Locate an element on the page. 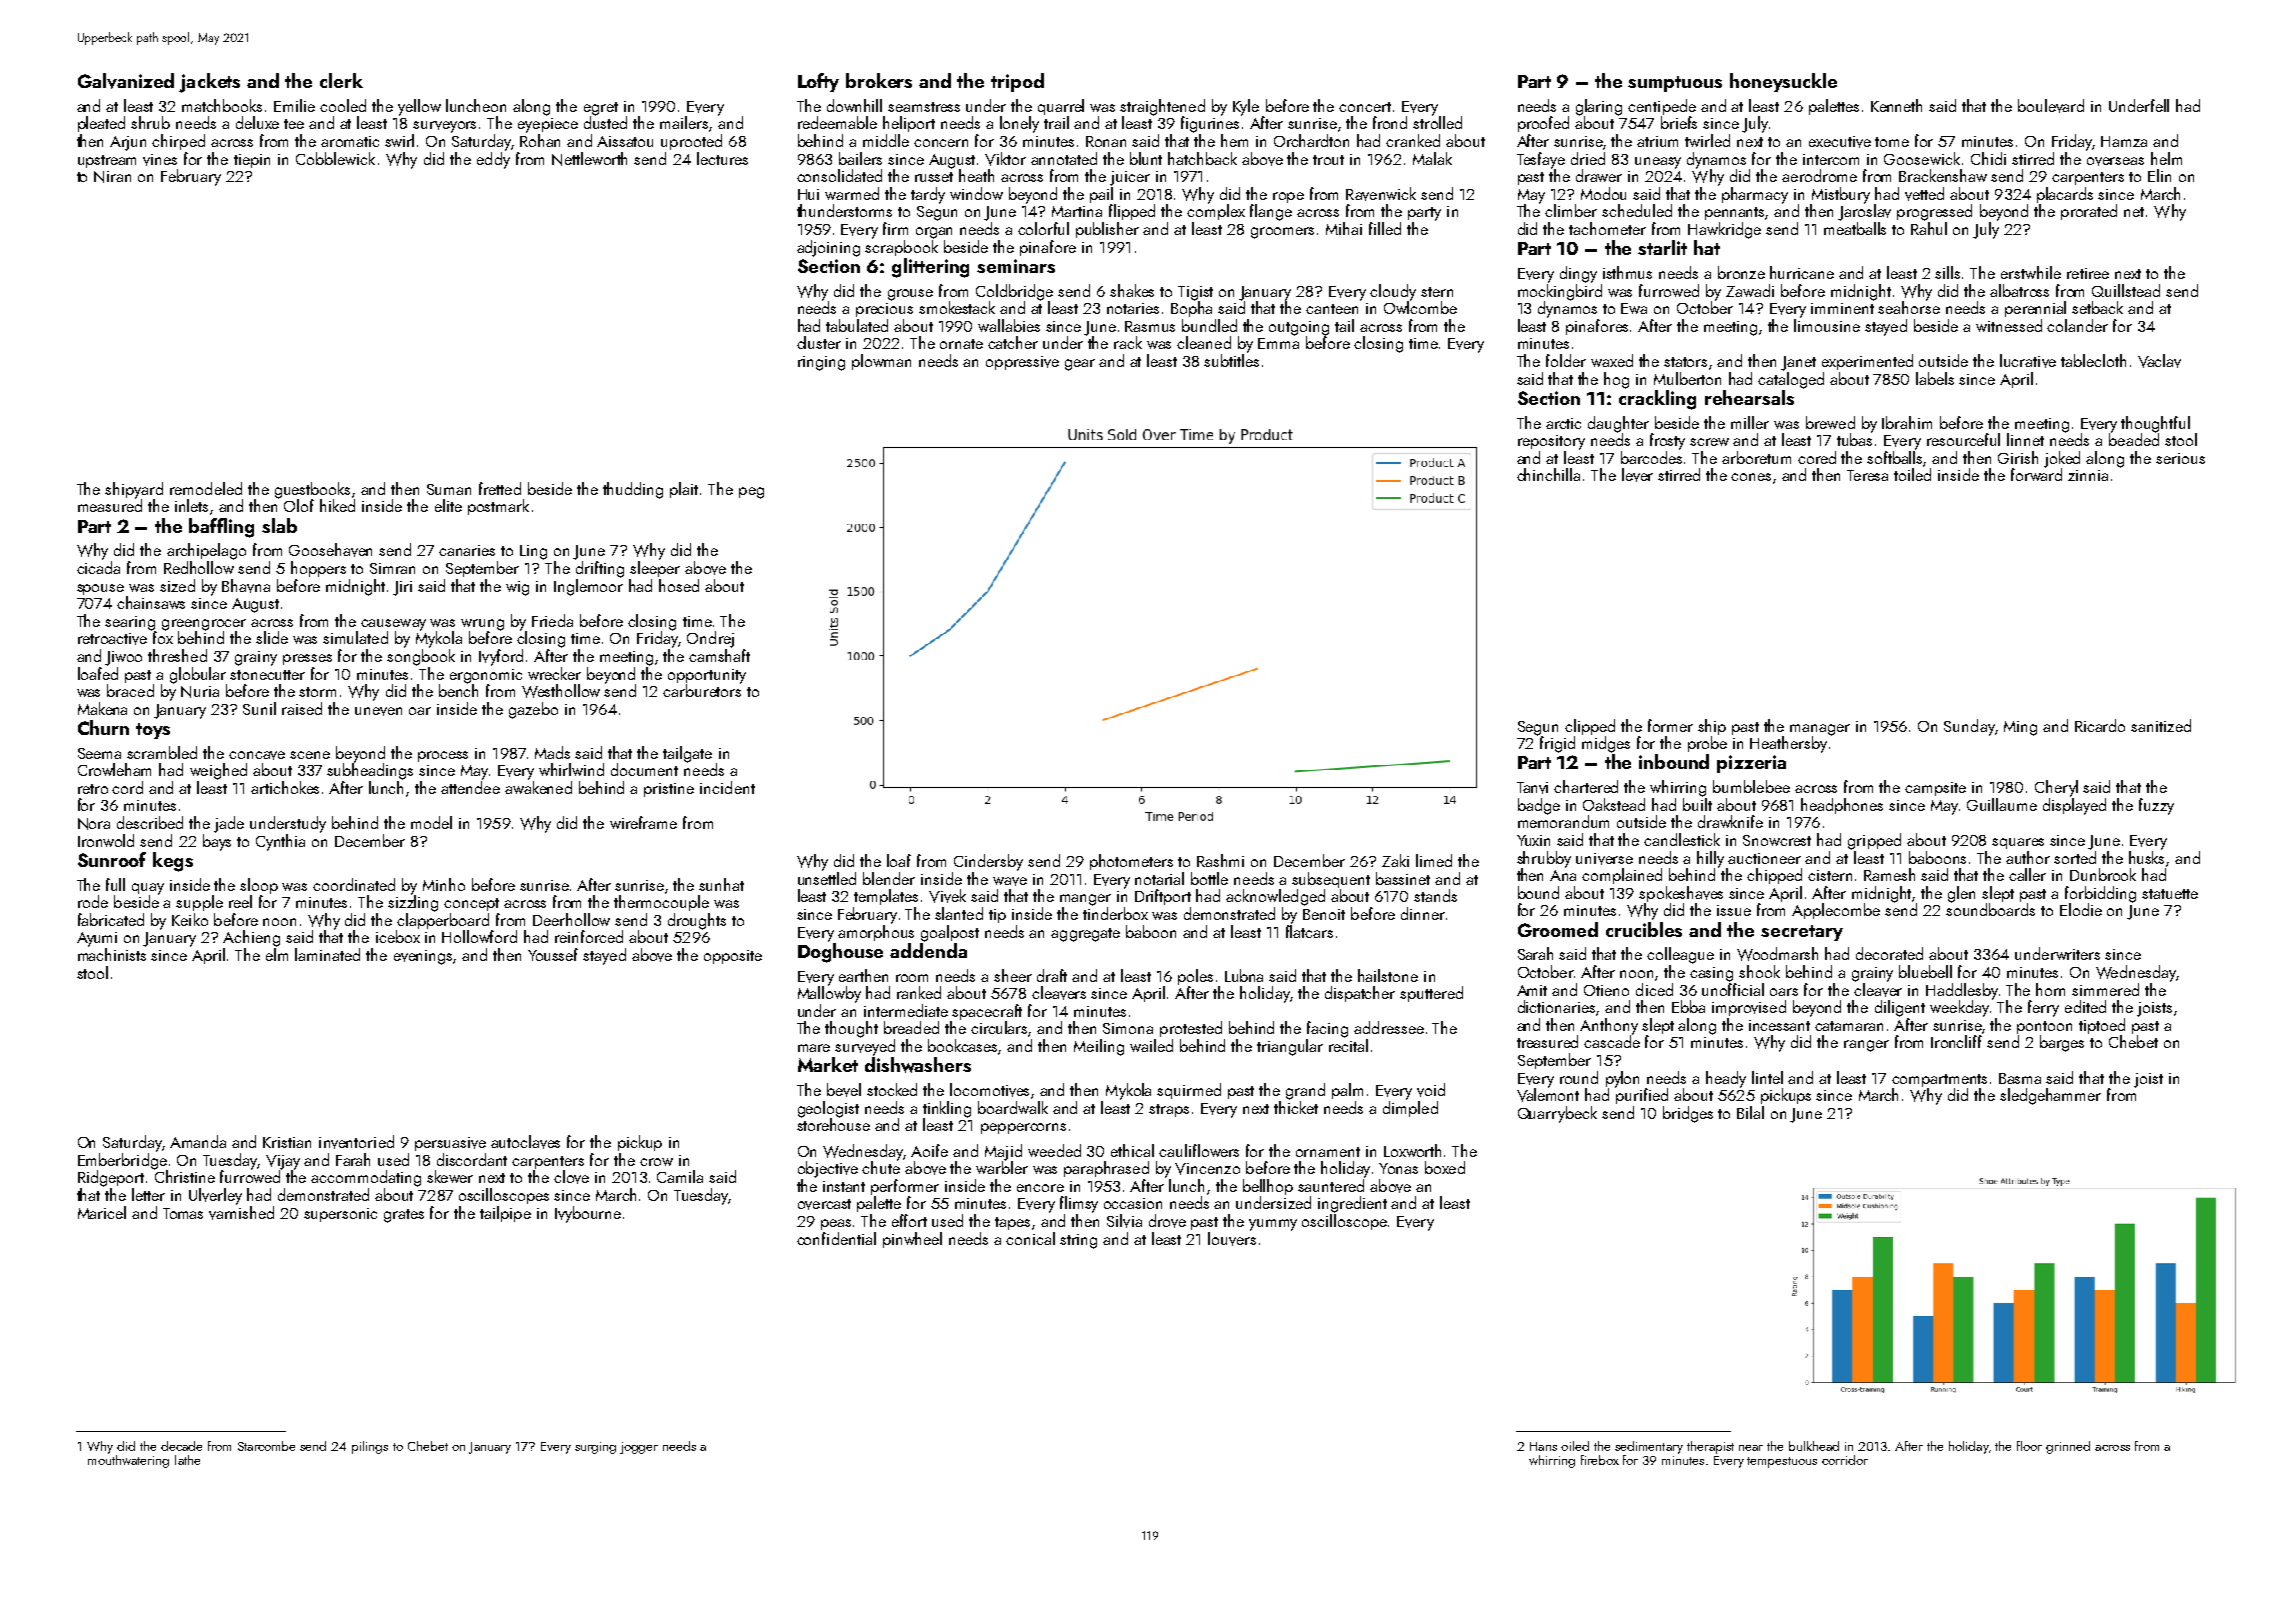  boulevard is located at coordinates (2051, 106).
